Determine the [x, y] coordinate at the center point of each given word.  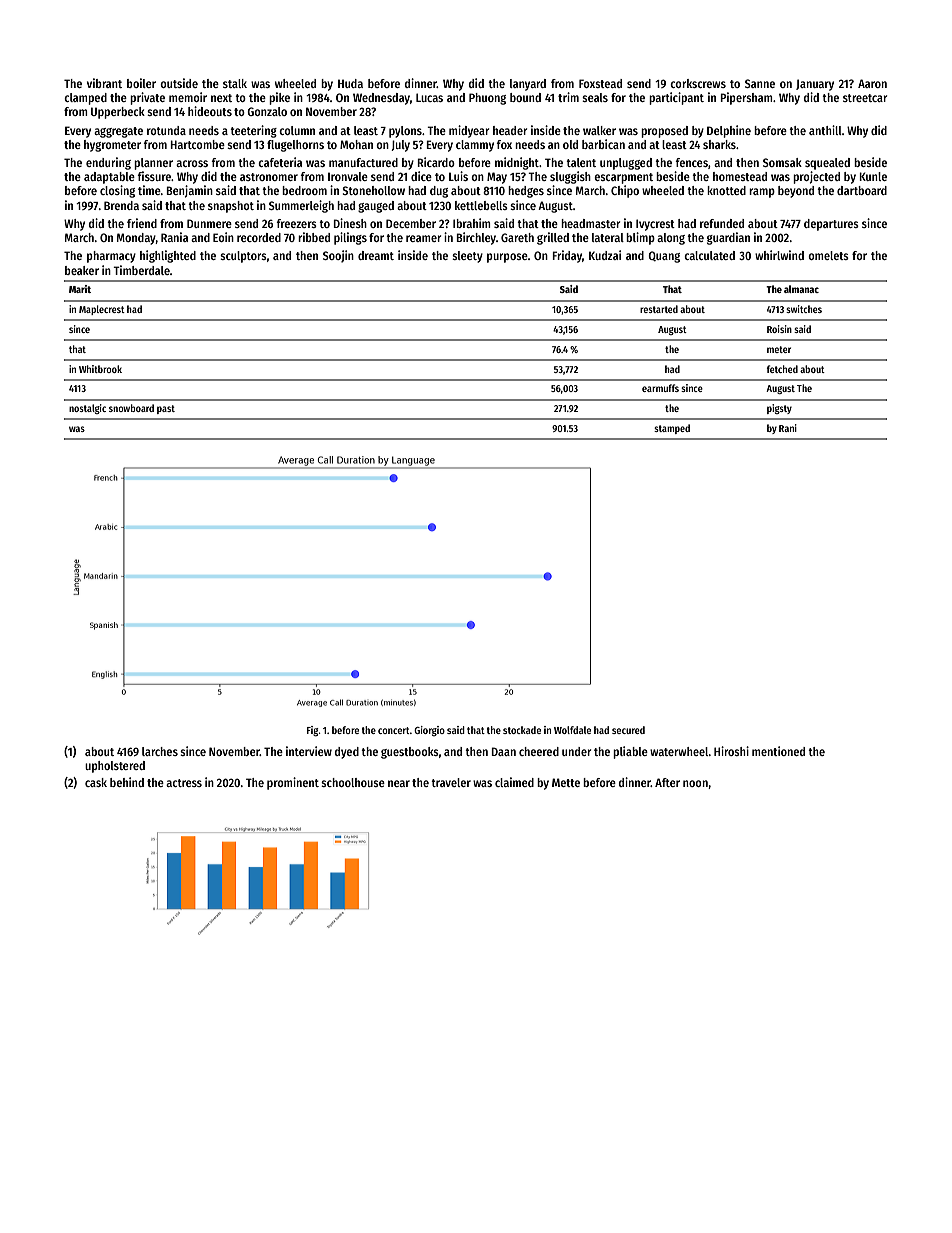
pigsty [779, 409]
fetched [782, 369]
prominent [293, 783]
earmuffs [660, 388]
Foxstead [600, 83]
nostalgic [87, 409]
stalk [235, 83]
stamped [672, 429]
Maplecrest [102, 310]
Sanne [760, 83]
